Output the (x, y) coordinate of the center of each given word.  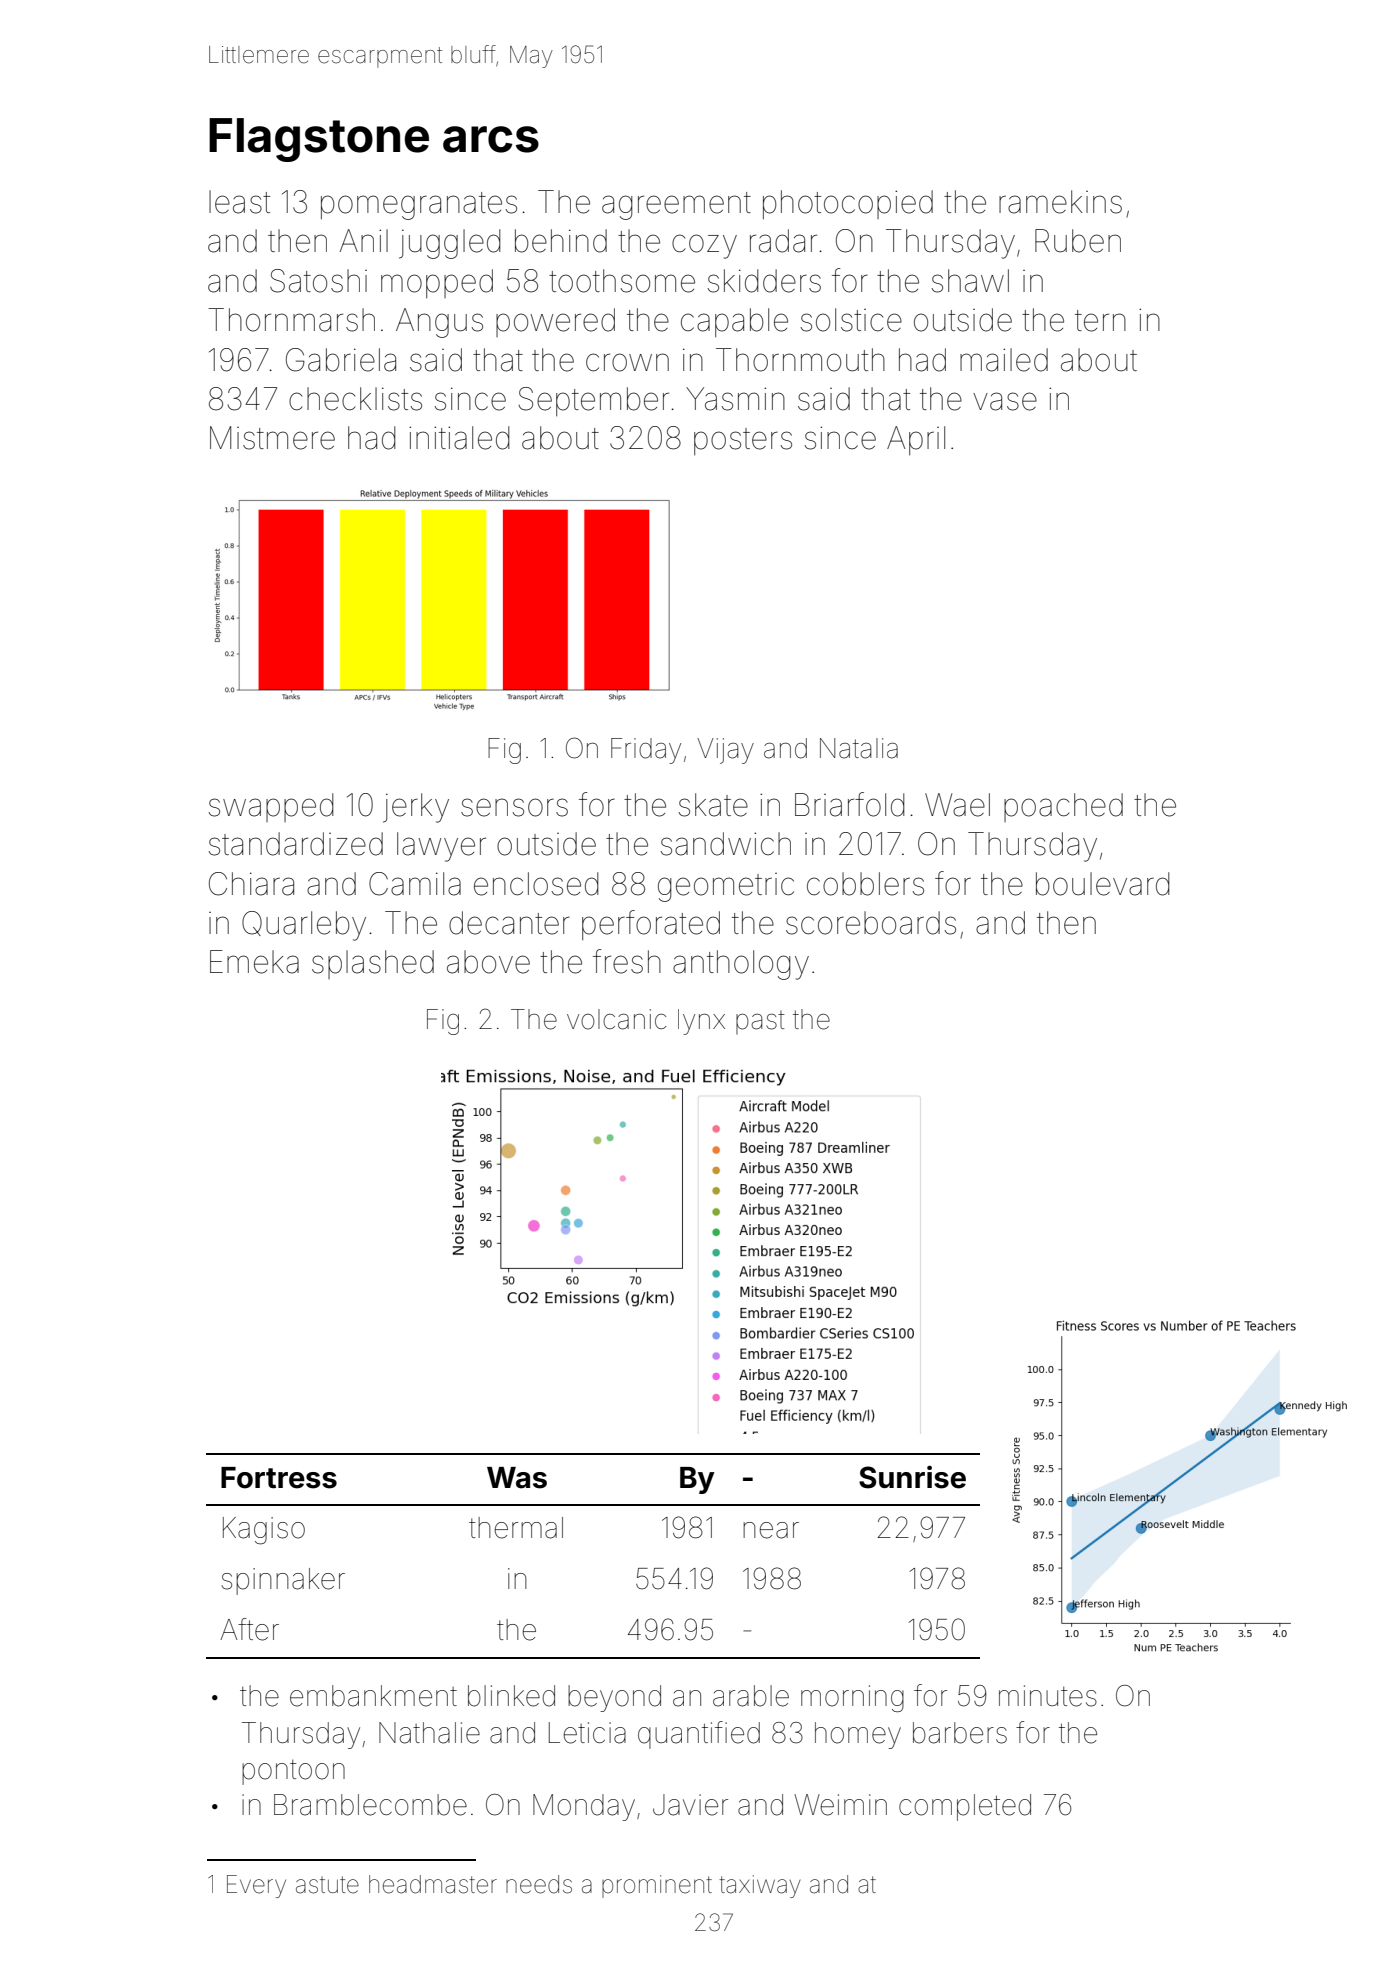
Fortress (279, 1478)
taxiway (760, 1886)
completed (965, 1807)
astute (327, 1885)
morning (852, 1698)
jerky (416, 808)
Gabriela (341, 360)
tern (1100, 321)
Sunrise (912, 1477)
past (760, 1022)
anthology (741, 965)
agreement (676, 206)
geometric (726, 887)
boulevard (1102, 884)
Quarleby (304, 926)
